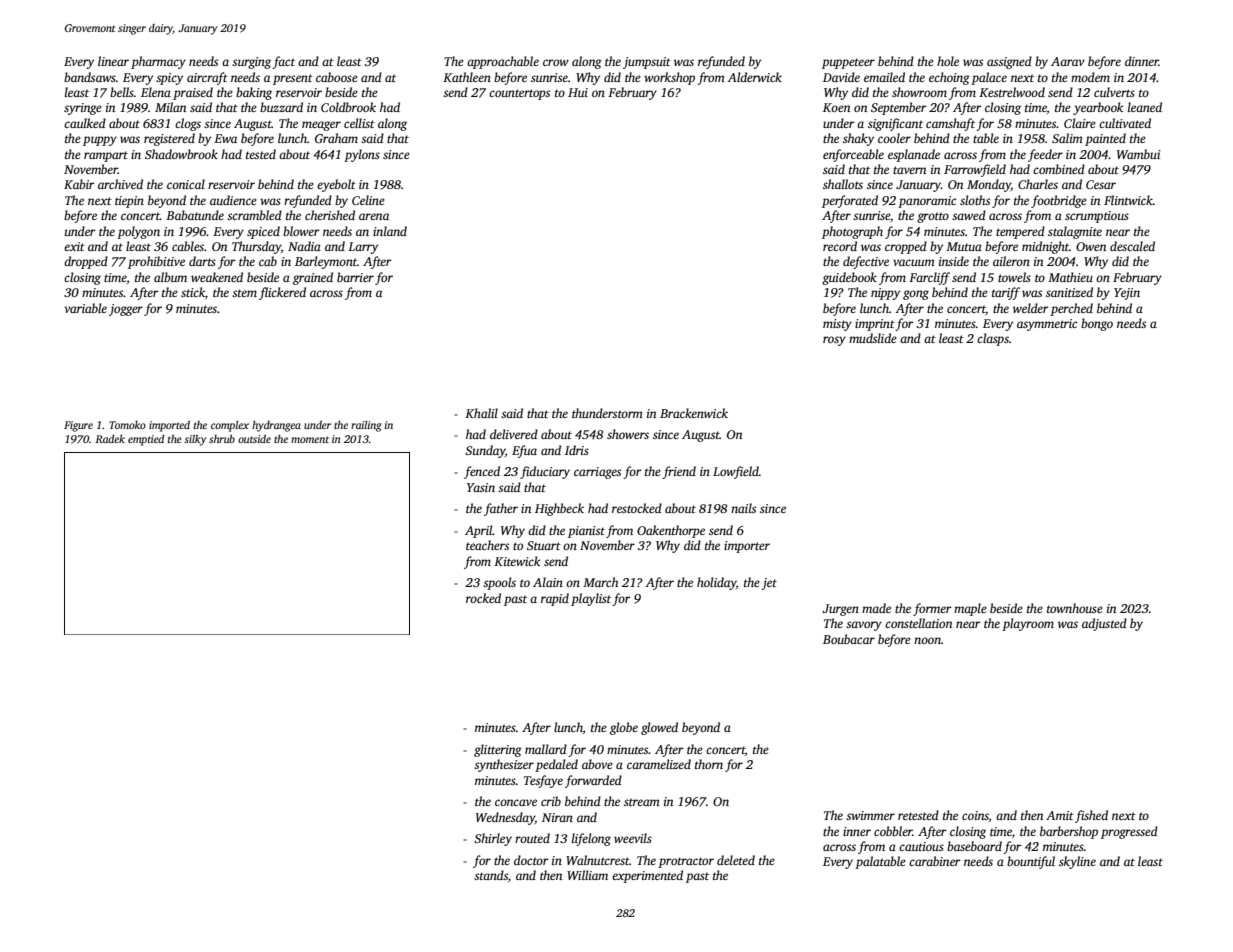 The height and width of the screenshot is (952, 1233). What do you see at coordinates (647, 63) in the screenshot?
I see `jumpsuit` at bounding box center [647, 63].
